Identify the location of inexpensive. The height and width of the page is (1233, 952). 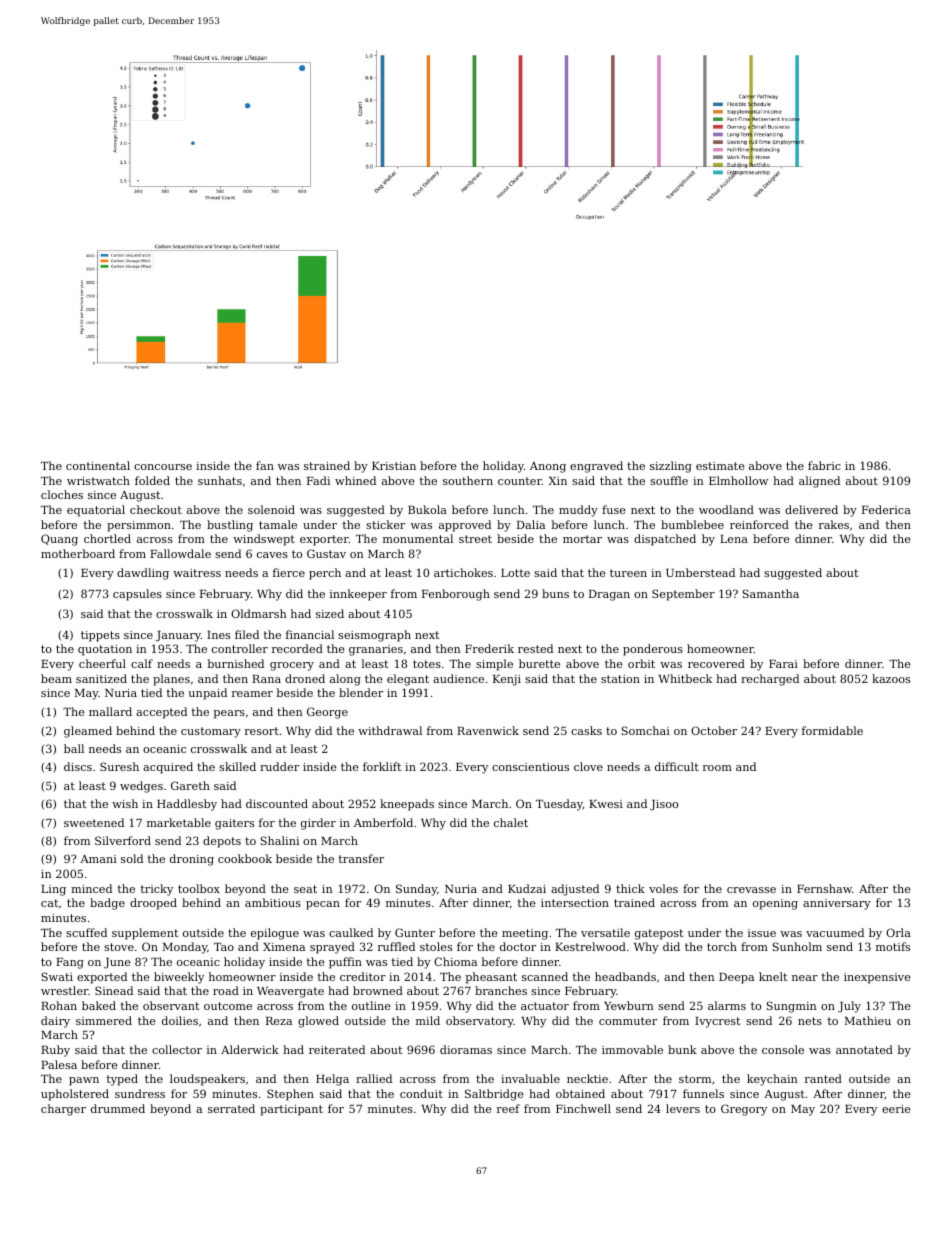
(877, 978).
